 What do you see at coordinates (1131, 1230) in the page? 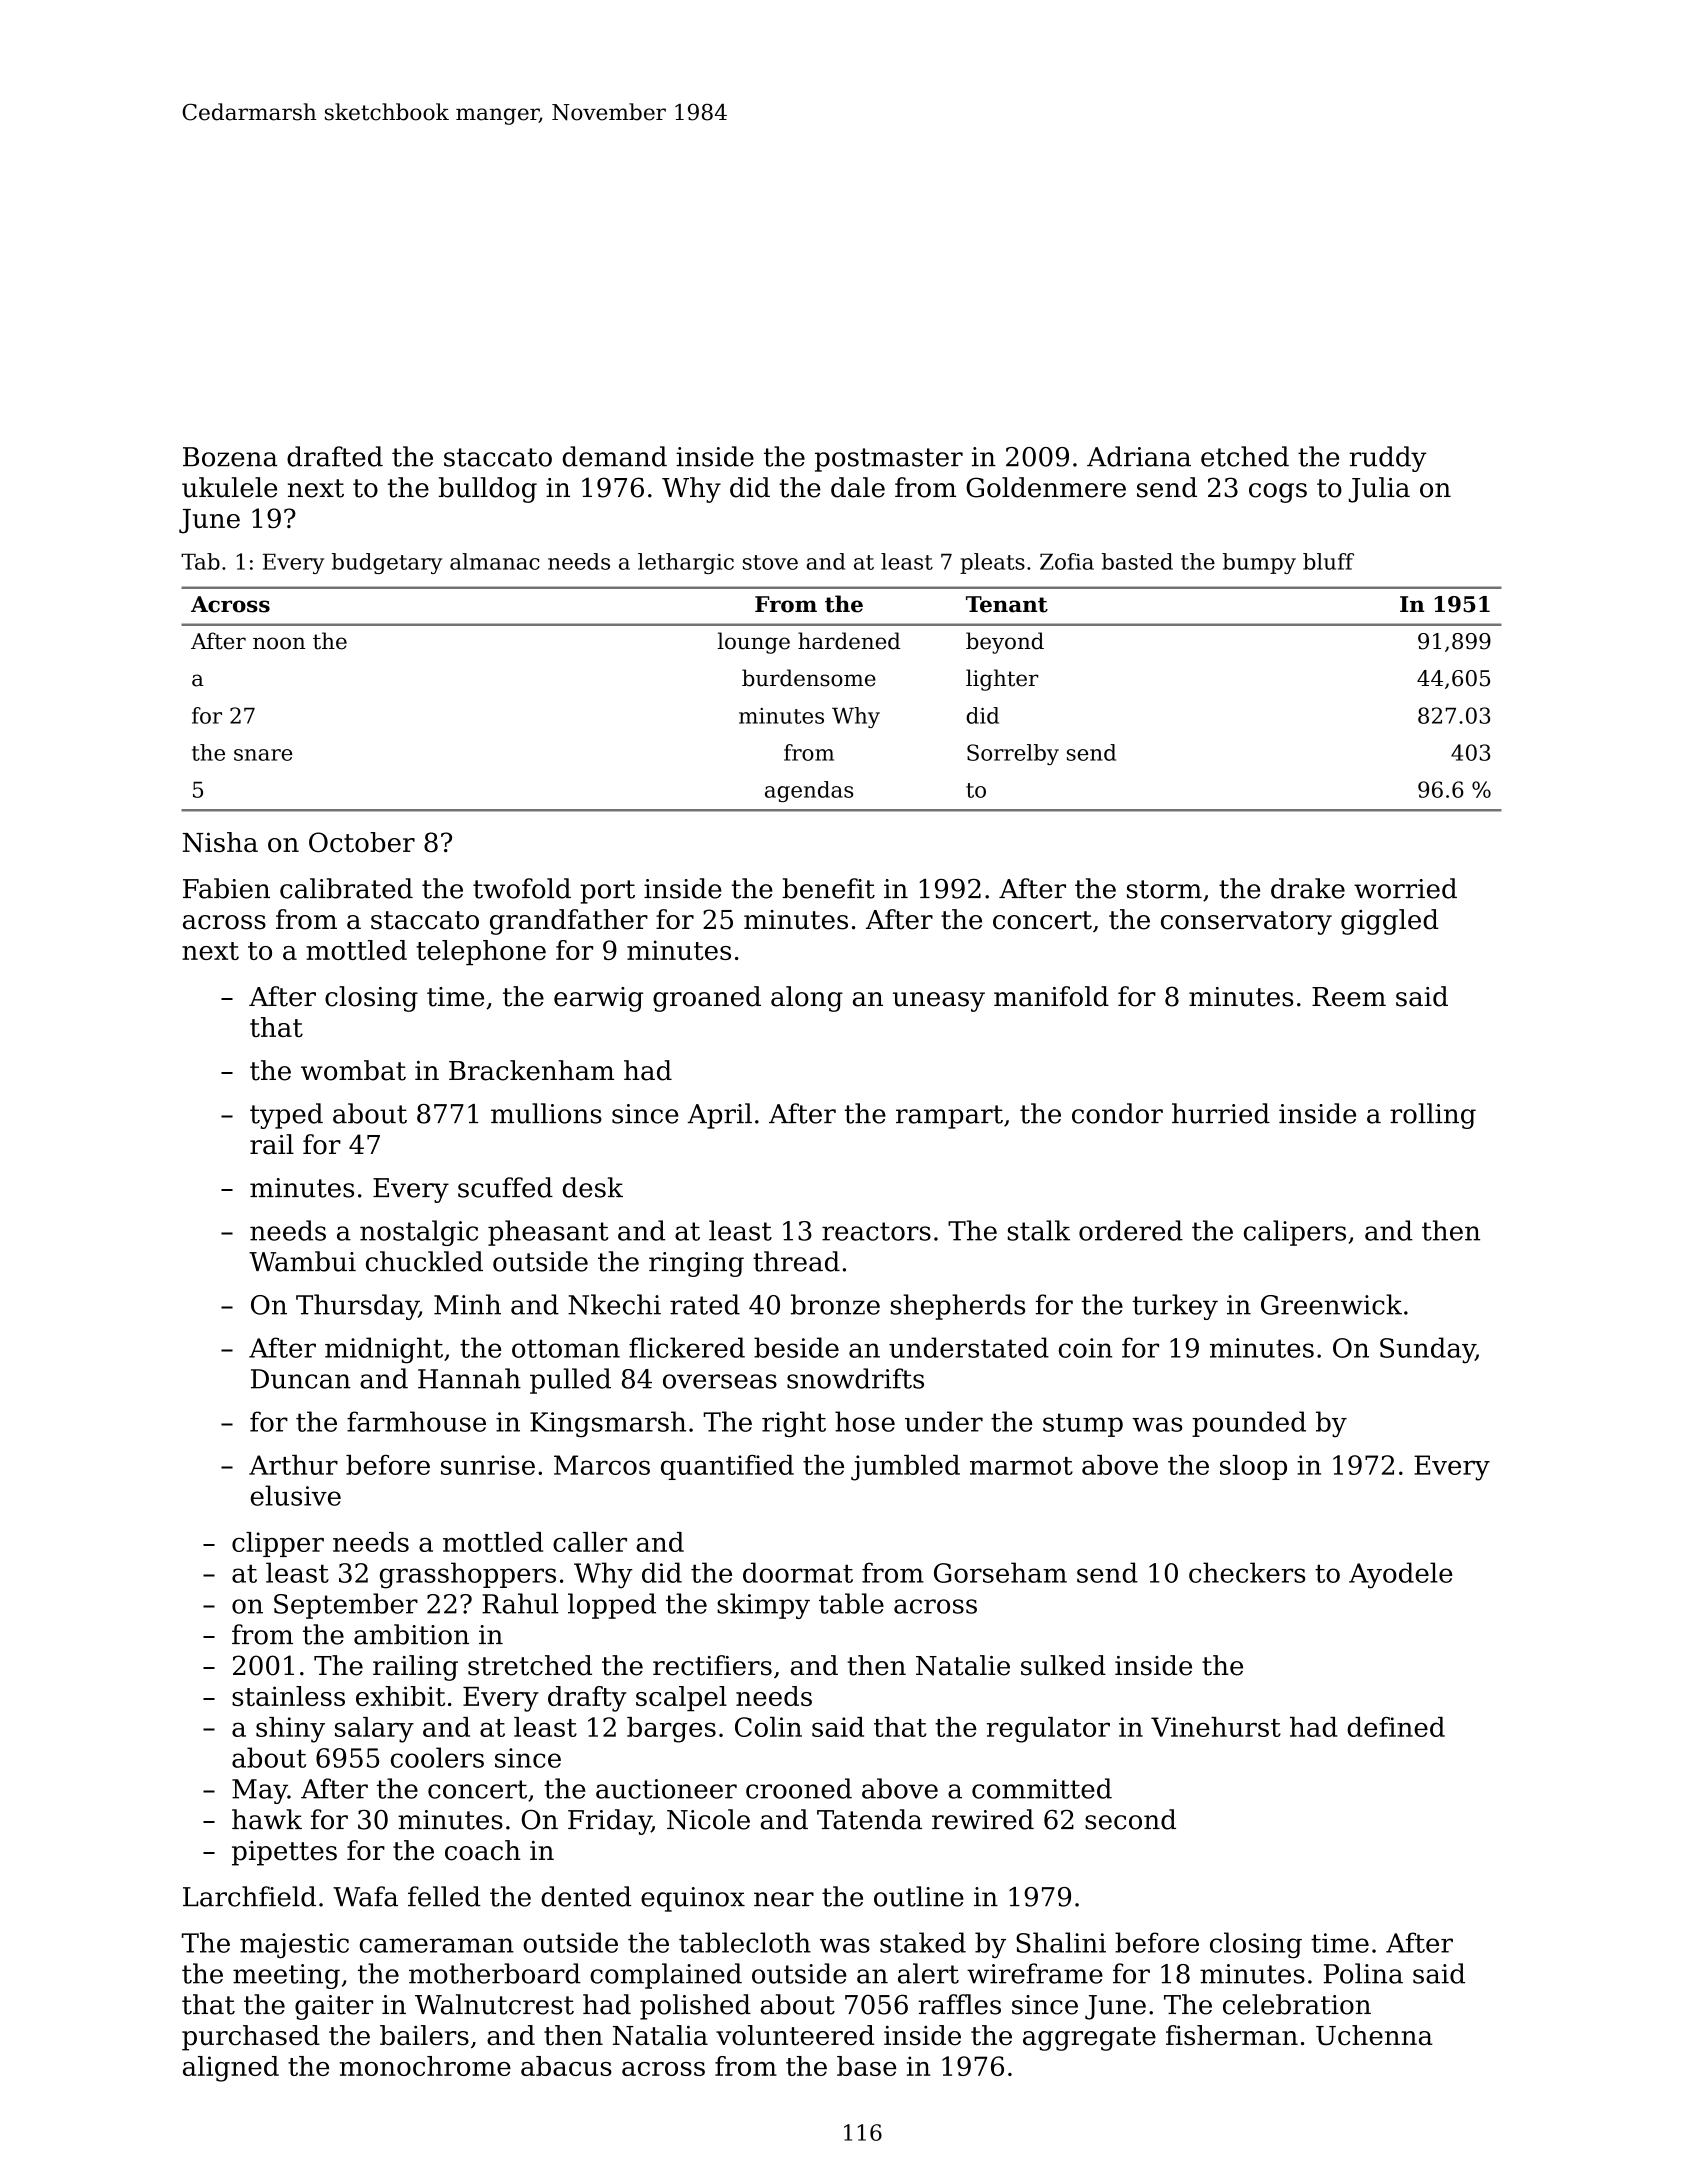
I see `ordered` at bounding box center [1131, 1230].
